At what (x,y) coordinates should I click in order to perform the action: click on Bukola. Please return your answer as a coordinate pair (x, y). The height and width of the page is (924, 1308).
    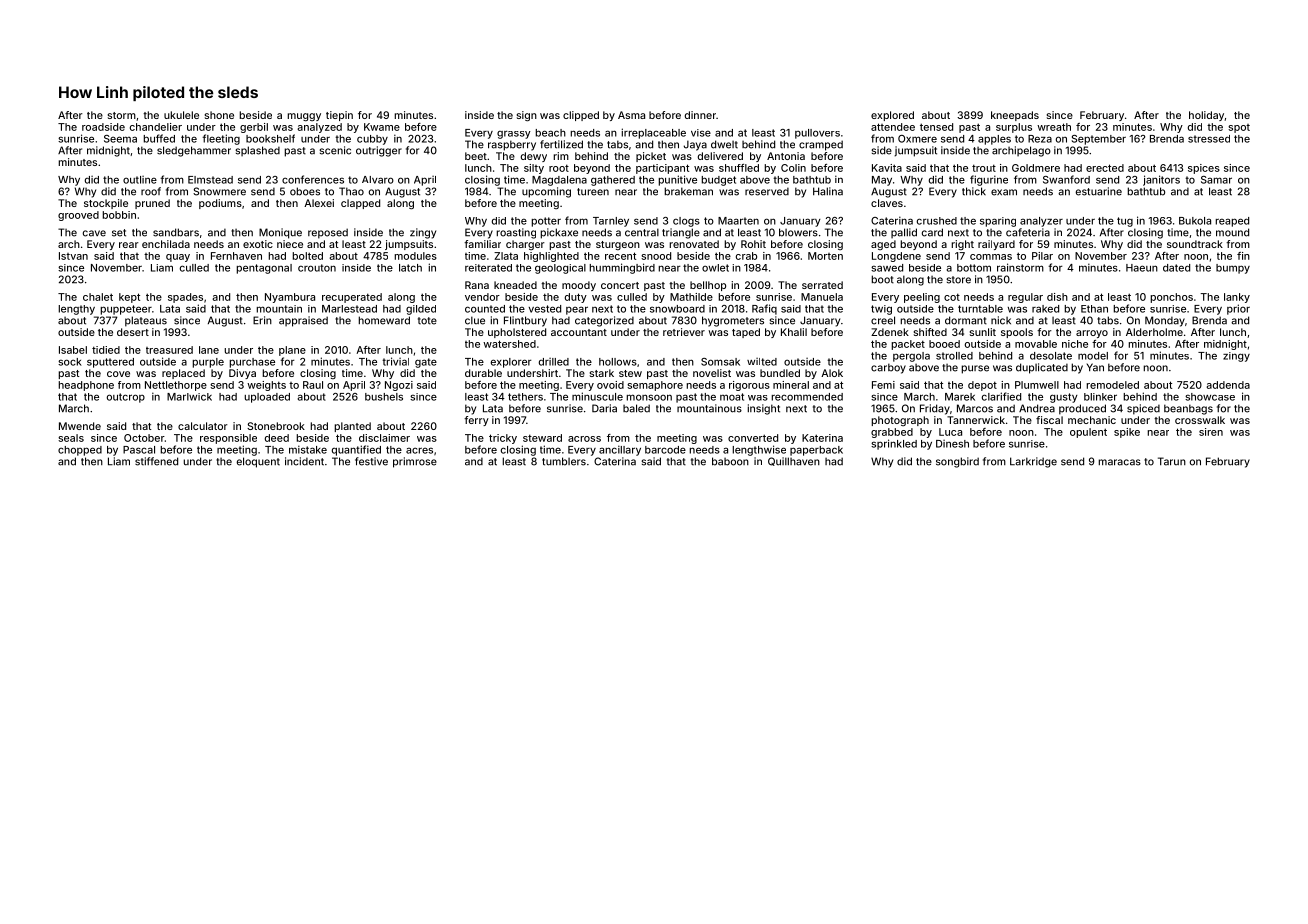
    Looking at the image, I should click on (1195, 221).
